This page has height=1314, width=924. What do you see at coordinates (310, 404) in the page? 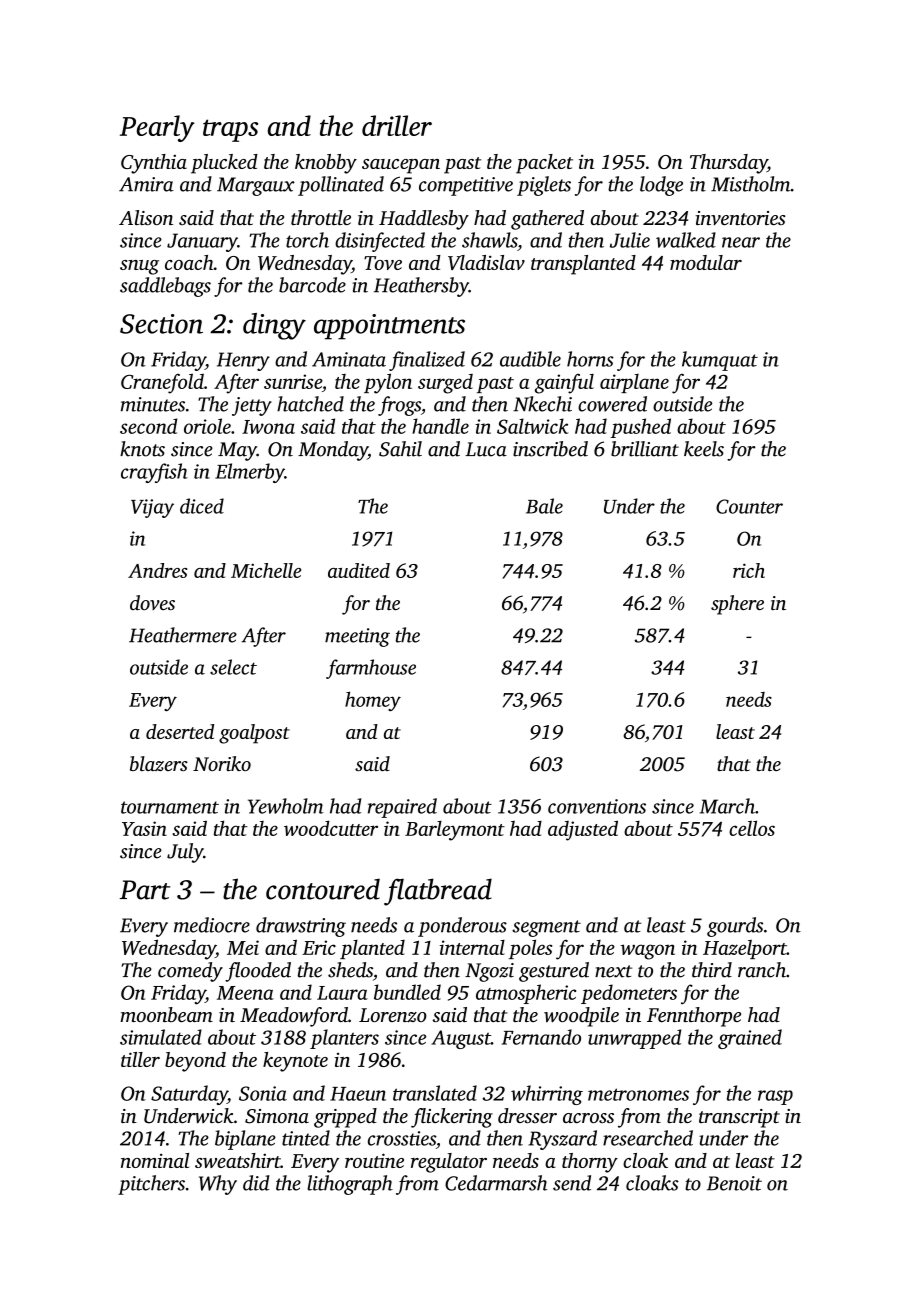
I see `hatched` at bounding box center [310, 404].
